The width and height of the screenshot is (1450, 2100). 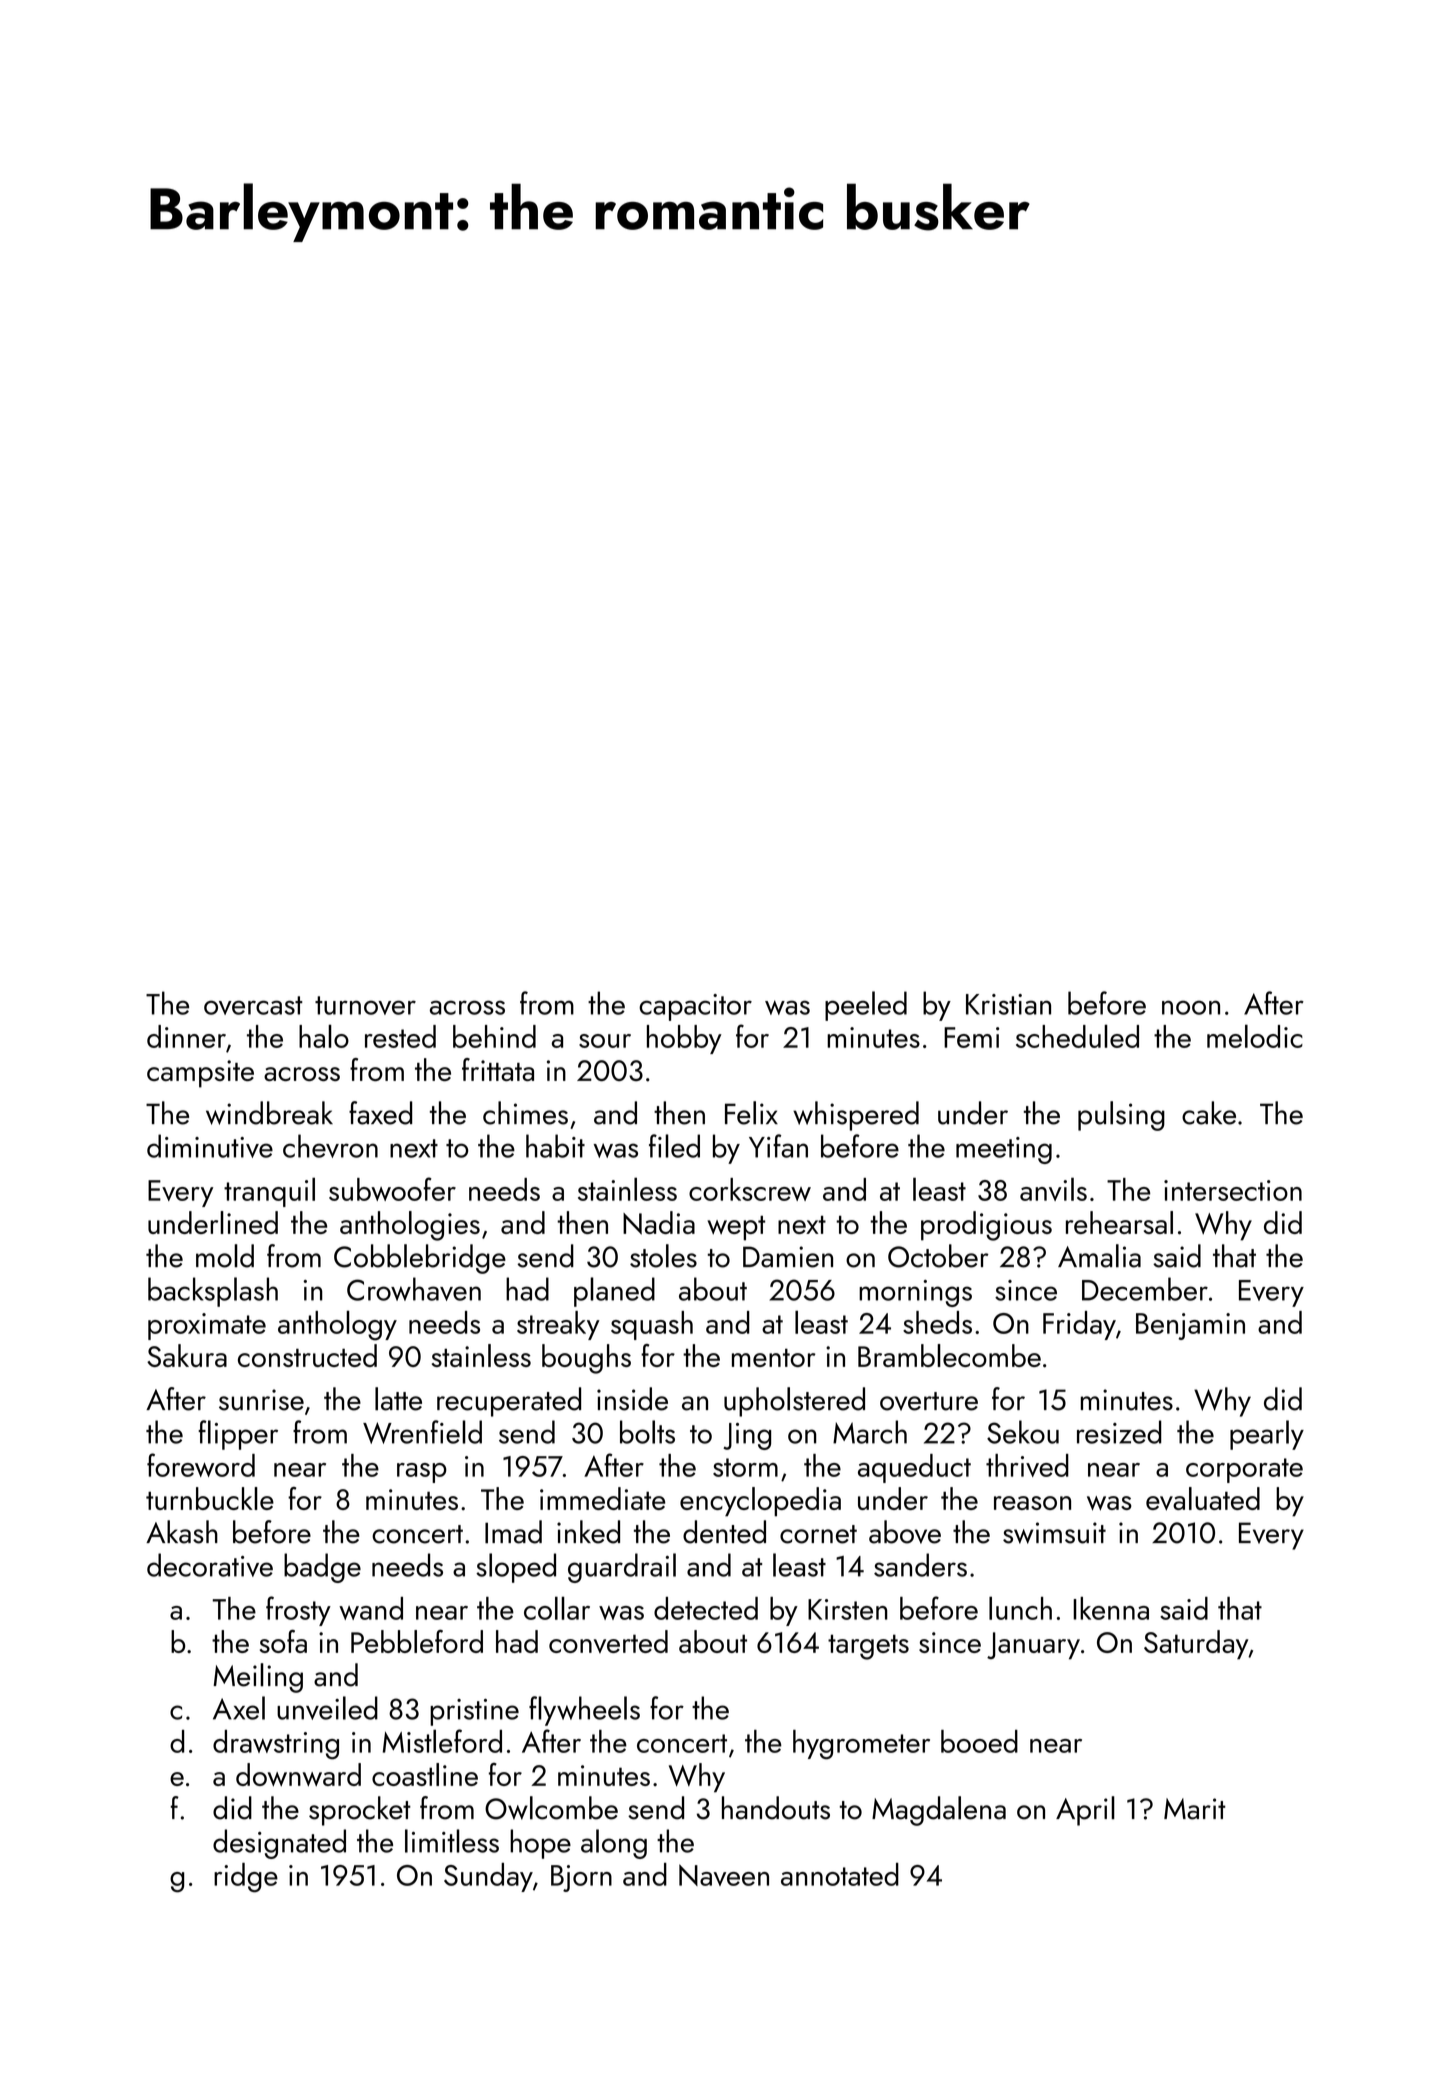 What do you see at coordinates (840, 1874) in the screenshot?
I see `annotated` at bounding box center [840, 1874].
